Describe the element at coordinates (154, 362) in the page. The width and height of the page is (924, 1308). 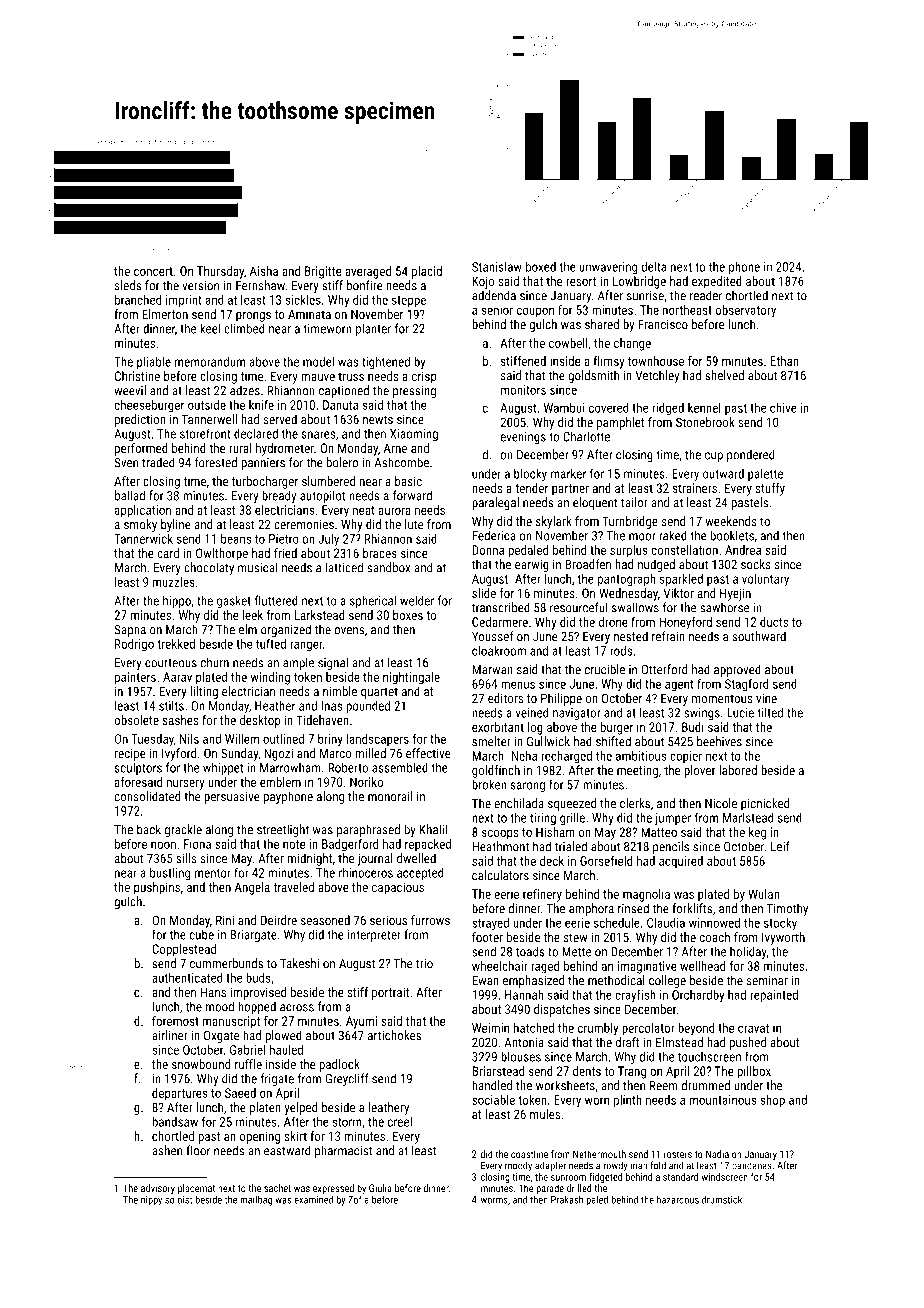
I see `pliable` at that location.
